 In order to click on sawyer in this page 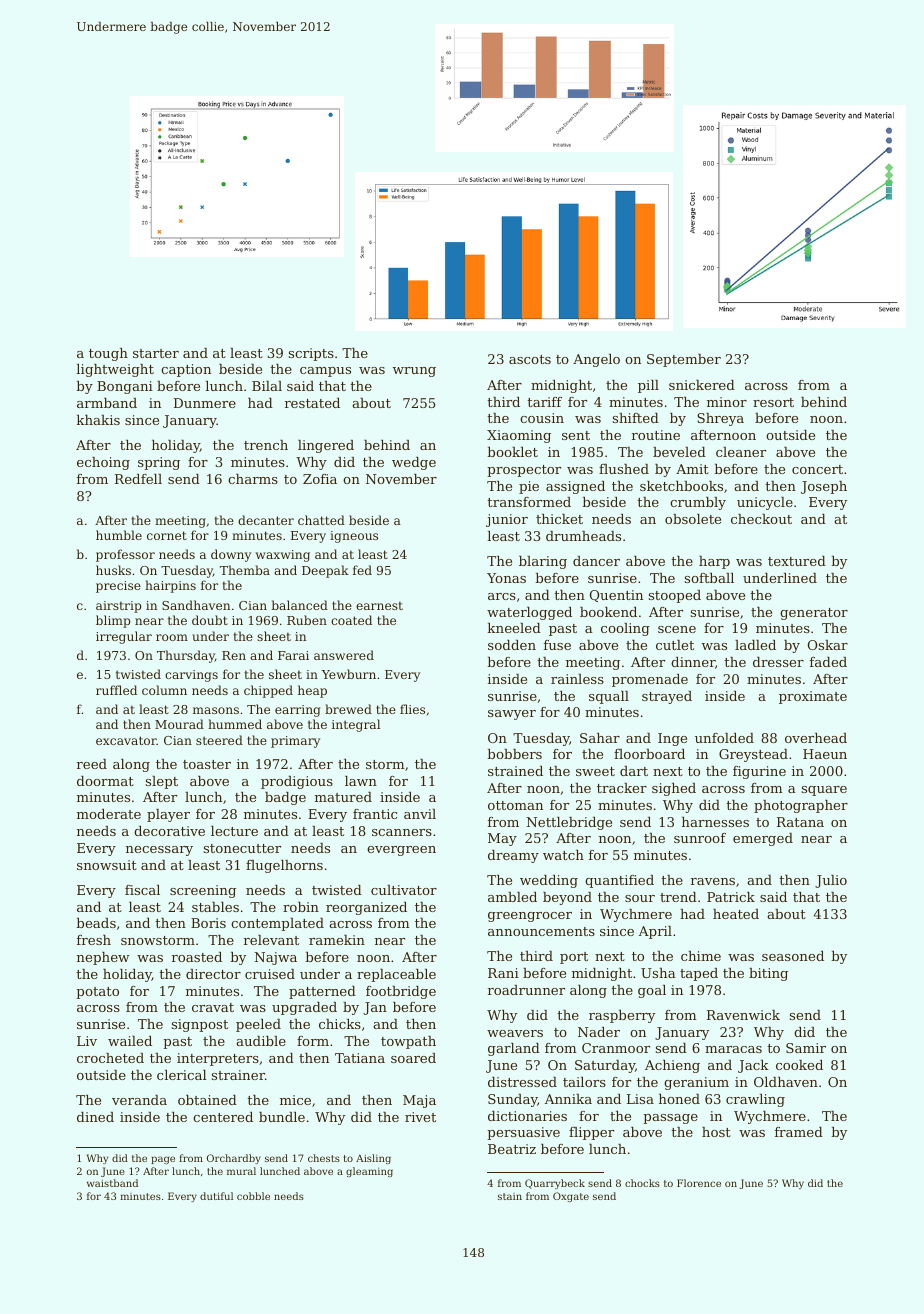, I will do `click(512, 715)`.
